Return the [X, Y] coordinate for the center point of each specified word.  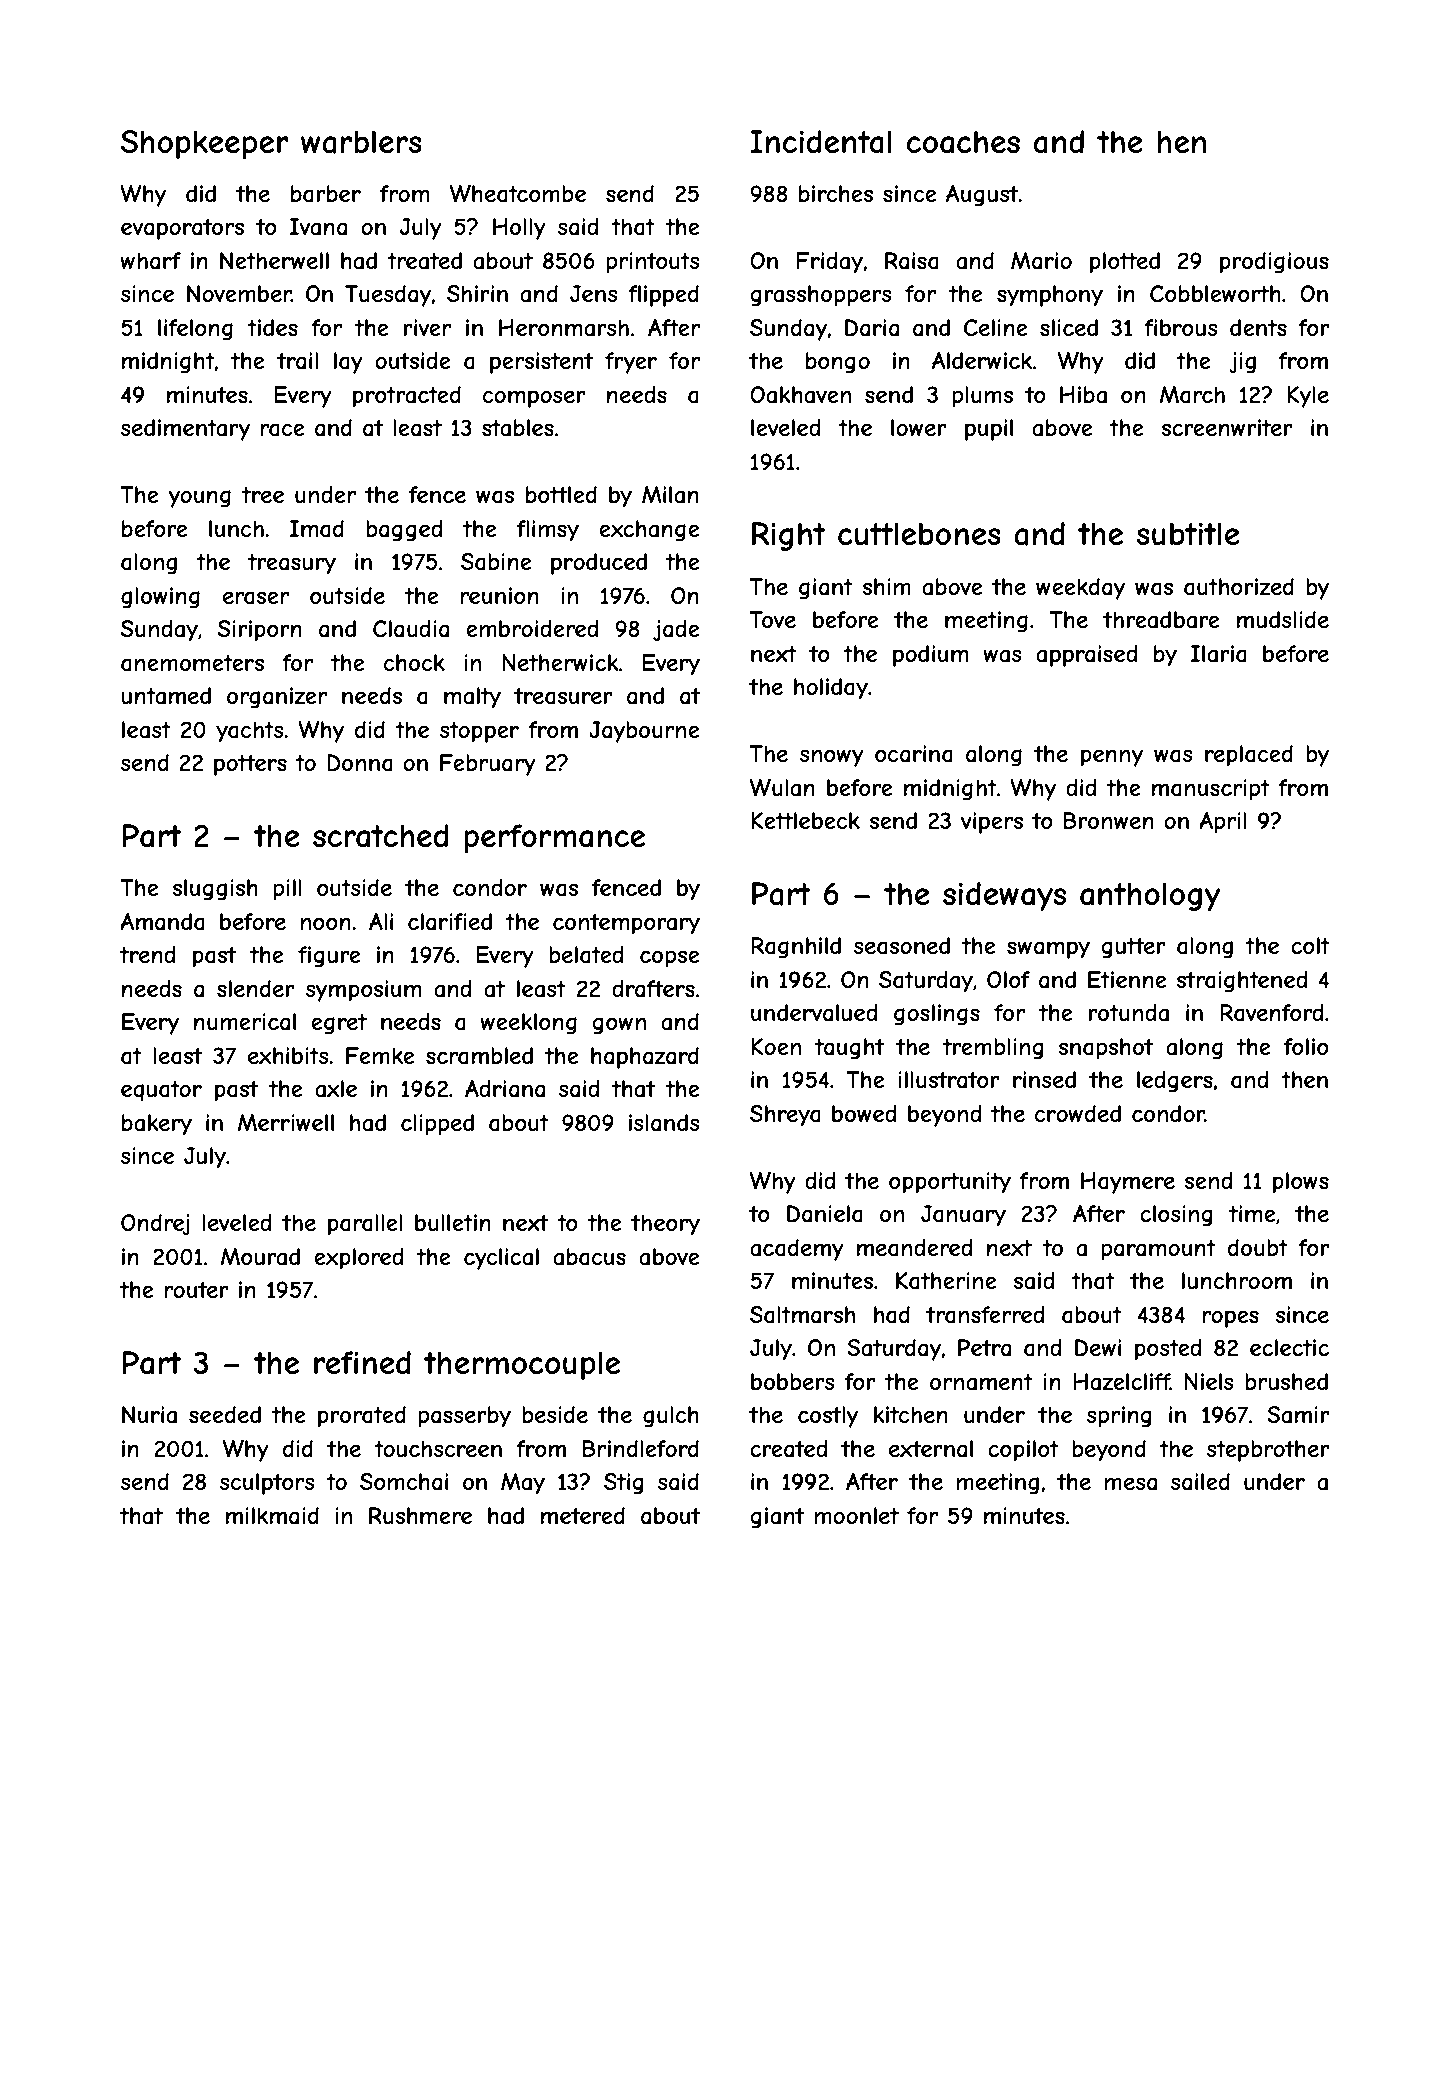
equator [161, 1091]
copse [670, 959]
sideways [1004, 896]
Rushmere [420, 1515]
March [1192, 395]
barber [326, 194]
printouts [653, 263]
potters [250, 765]
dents [1258, 327]
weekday [1080, 589]
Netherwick [560, 662]
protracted [407, 397]
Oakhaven [800, 395]
